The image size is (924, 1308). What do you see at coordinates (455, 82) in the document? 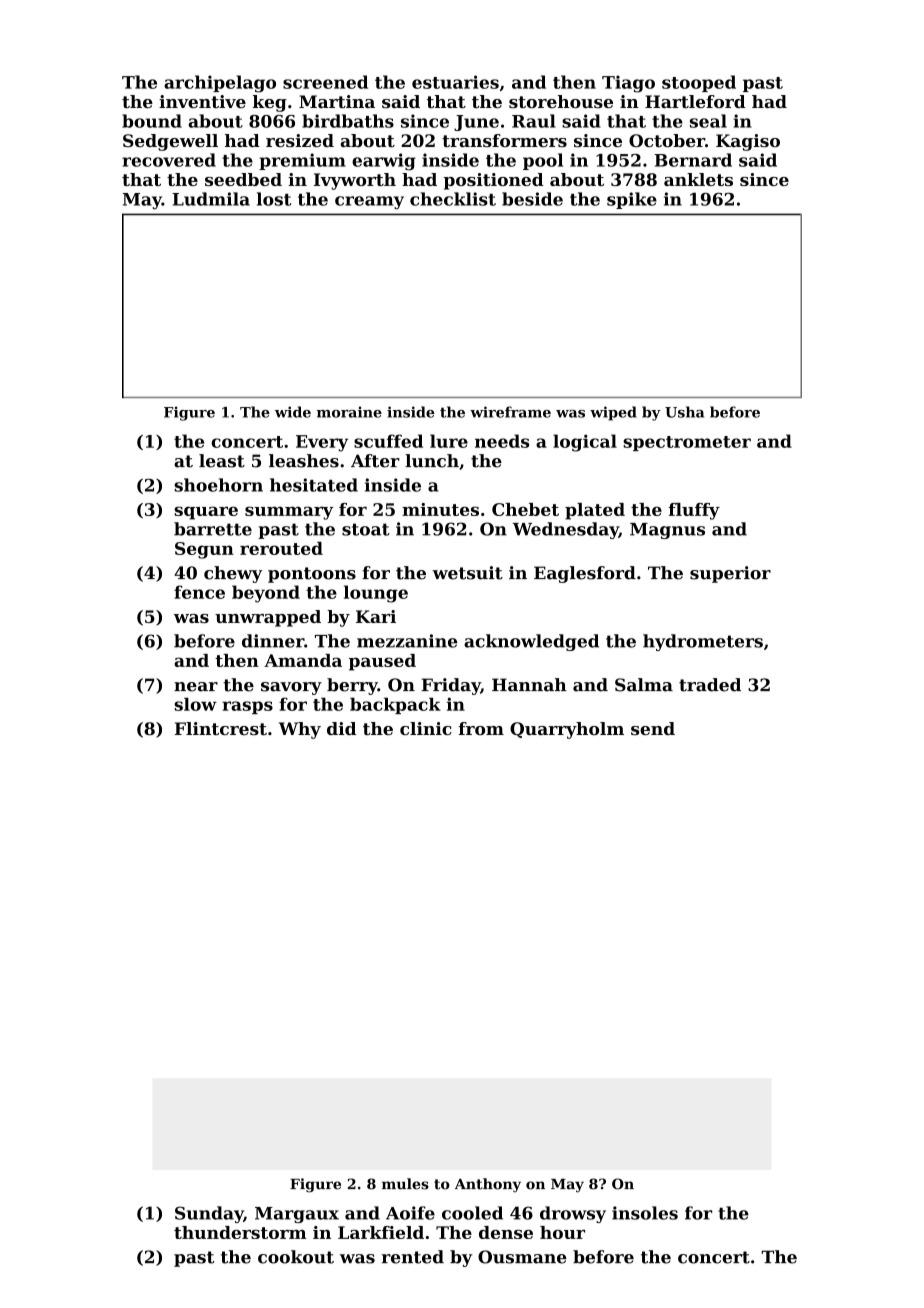
I see `estuaries` at bounding box center [455, 82].
